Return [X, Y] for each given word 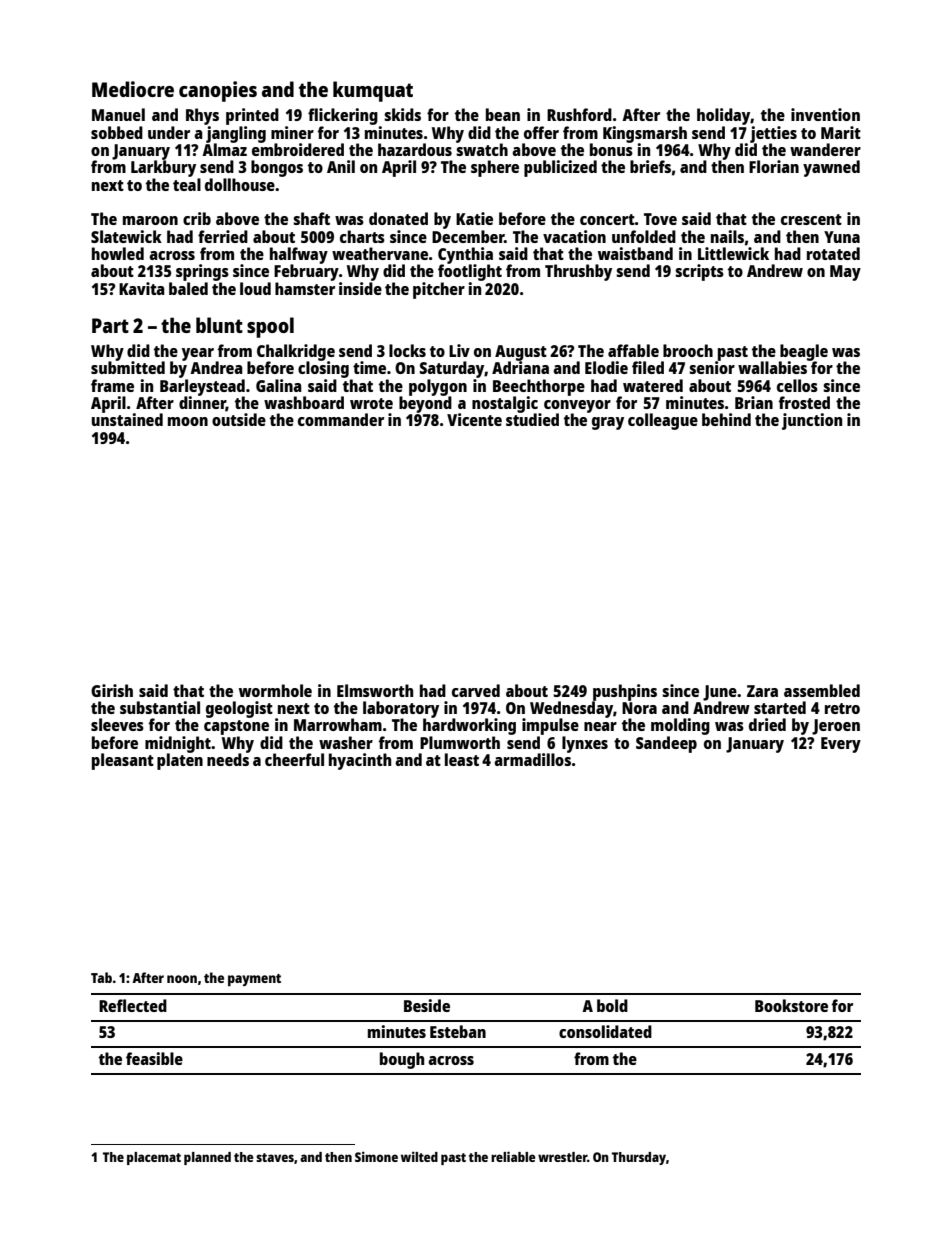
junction [812, 421]
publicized [560, 168]
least [462, 759]
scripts [699, 272]
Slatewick [126, 236]
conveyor [577, 406]
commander [341, 419]
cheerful [294, 759]
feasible [154, 1058]
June [720, 693]
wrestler [562, 1157]
